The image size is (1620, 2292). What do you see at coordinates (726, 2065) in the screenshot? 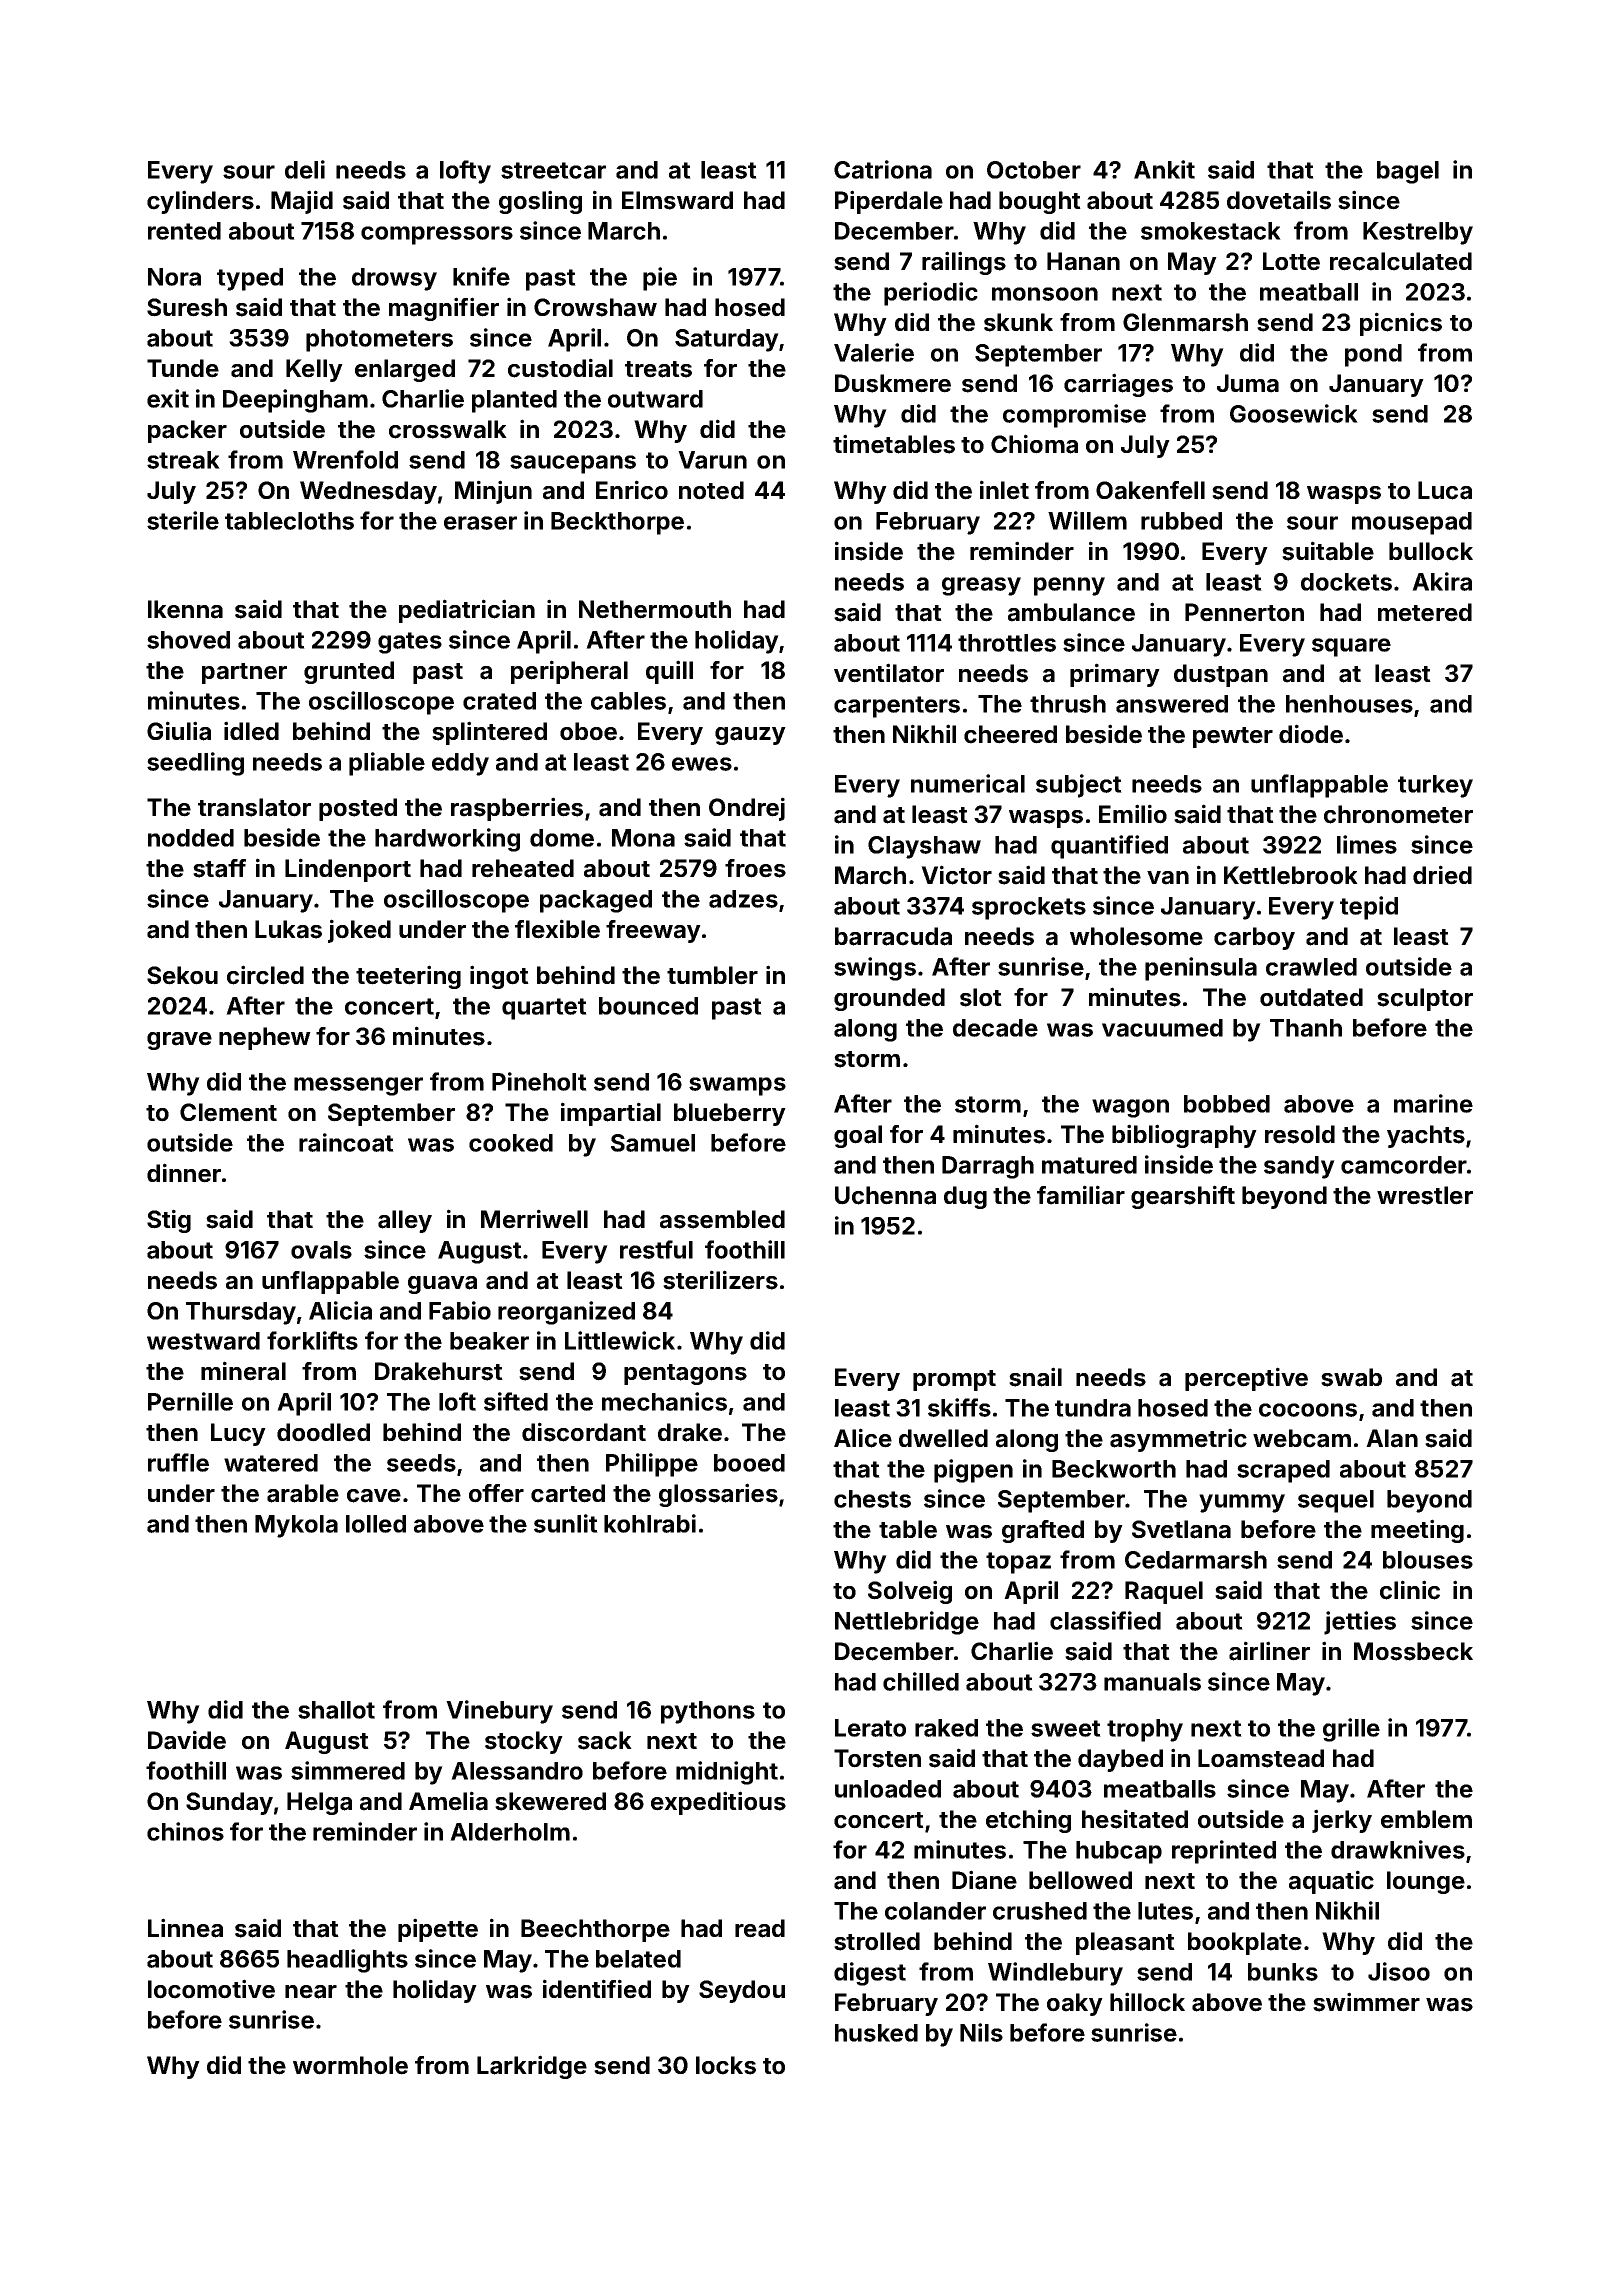
I see `locks` at bounding box center [726, 2065].
